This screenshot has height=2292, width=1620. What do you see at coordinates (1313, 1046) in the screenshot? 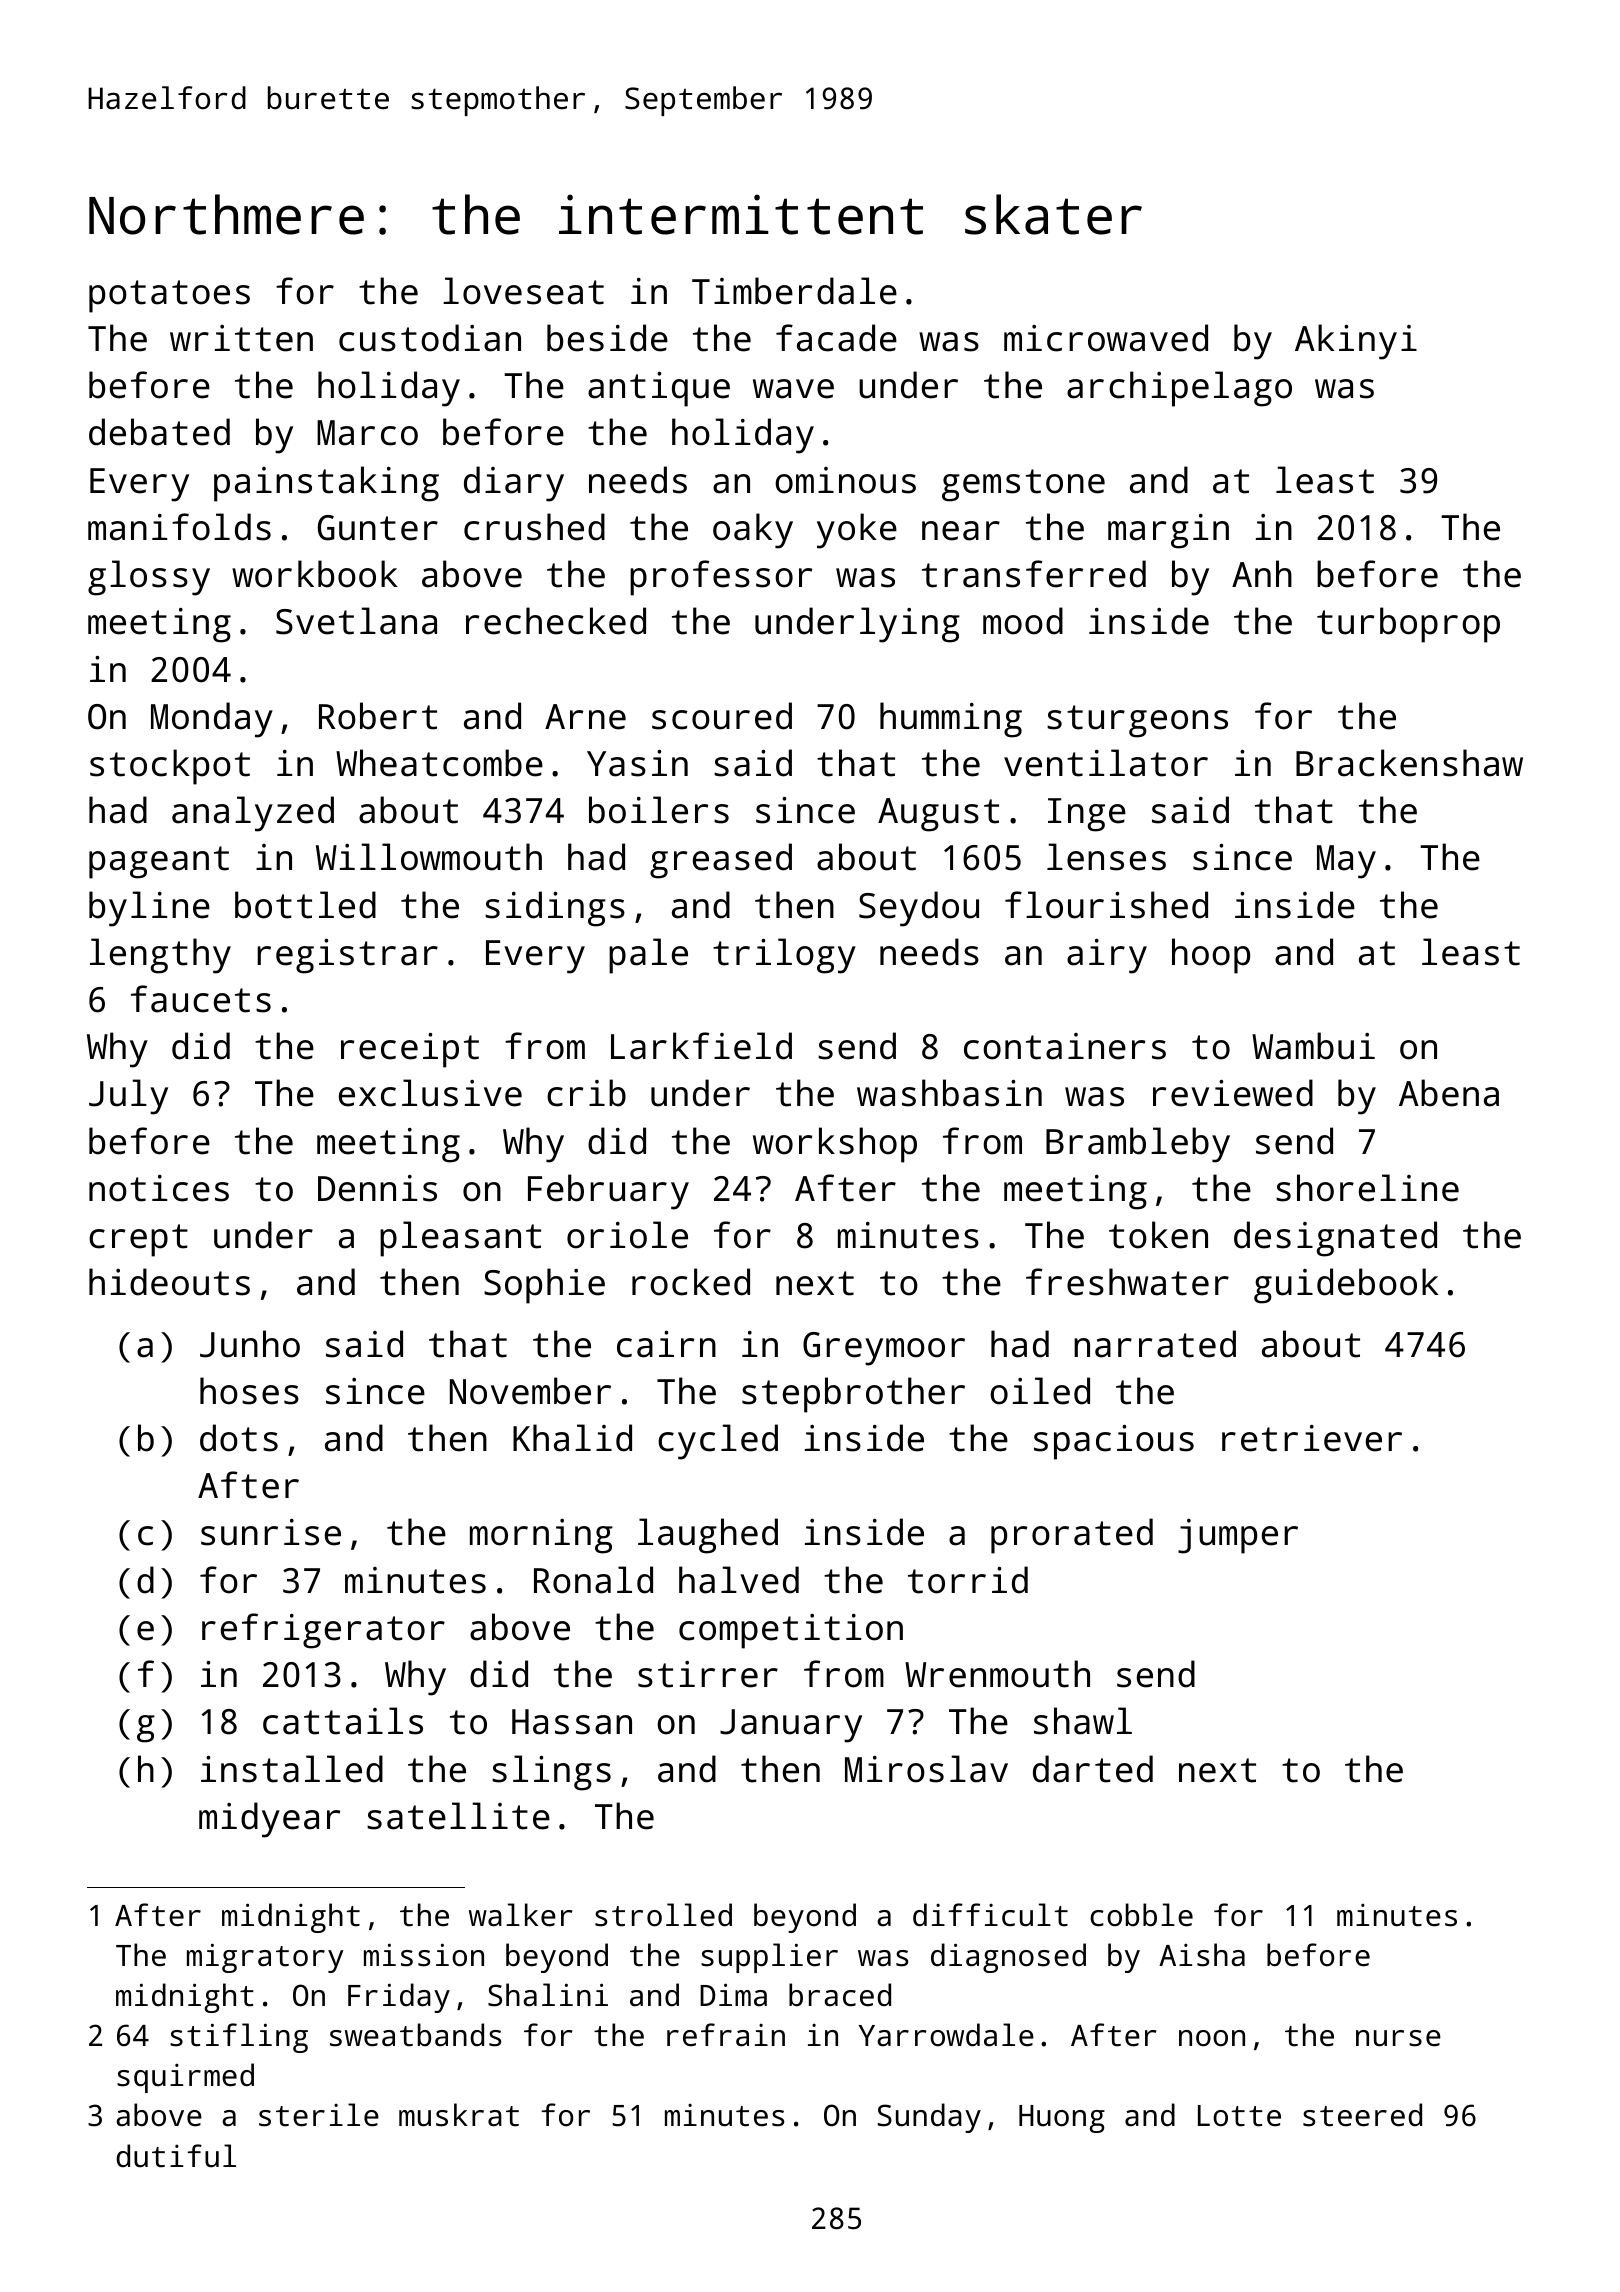
I see `Wambui` at bounding box center [1313, 1046].
